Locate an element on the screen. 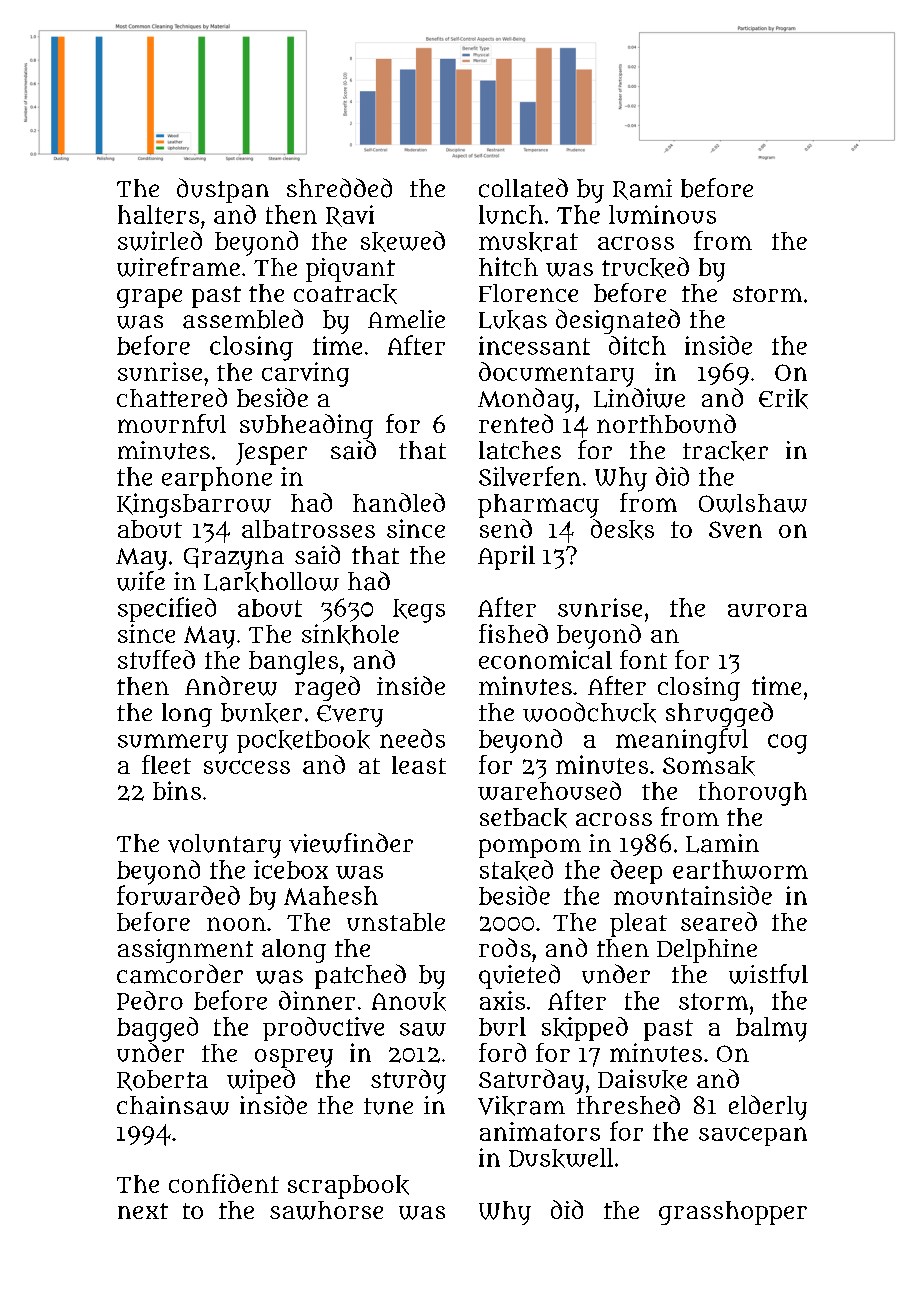 The image size is (924, 1311). collated is located at coordinates (523, 188).
